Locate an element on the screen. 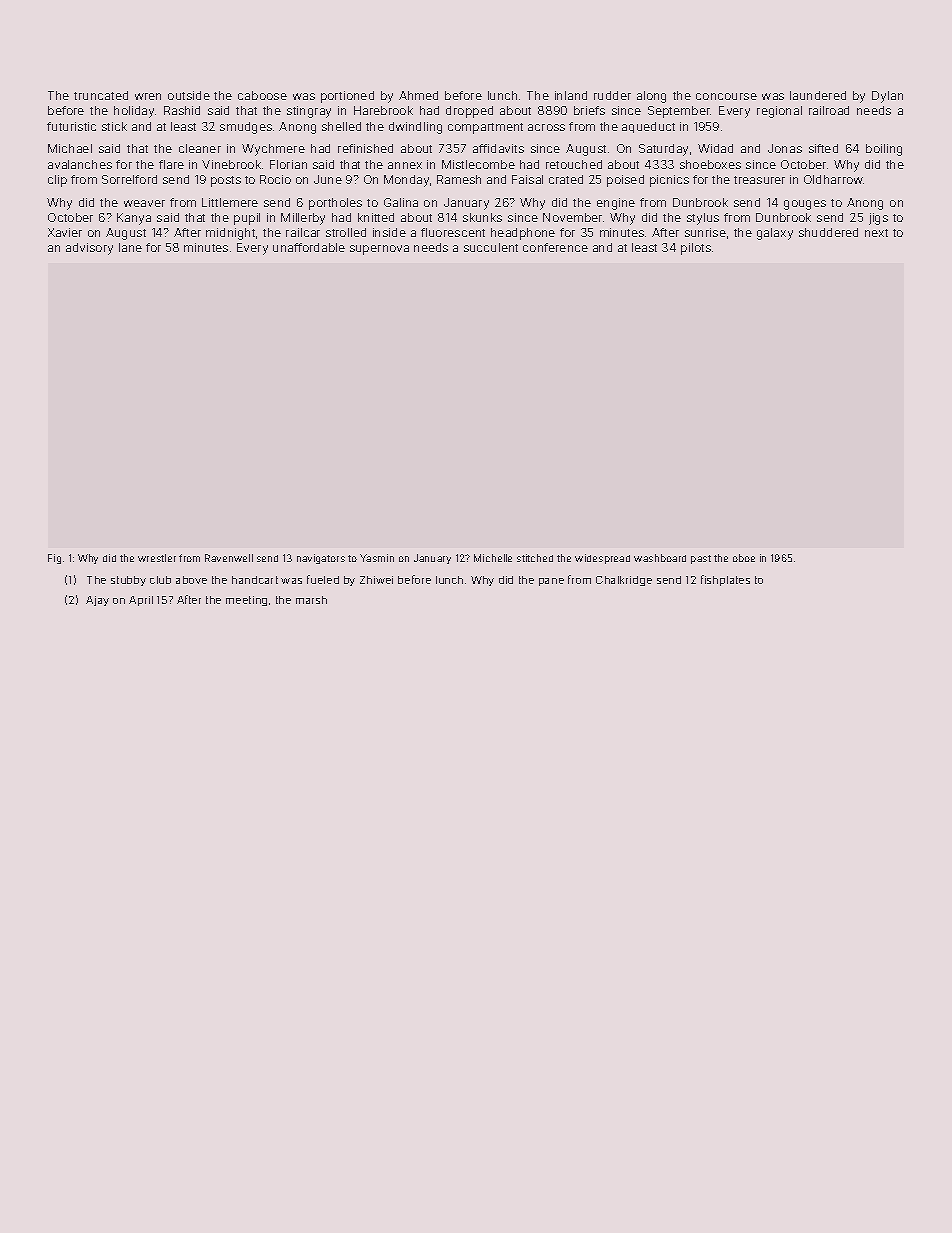  Sorrelford is located at coordinates (129, 179).
